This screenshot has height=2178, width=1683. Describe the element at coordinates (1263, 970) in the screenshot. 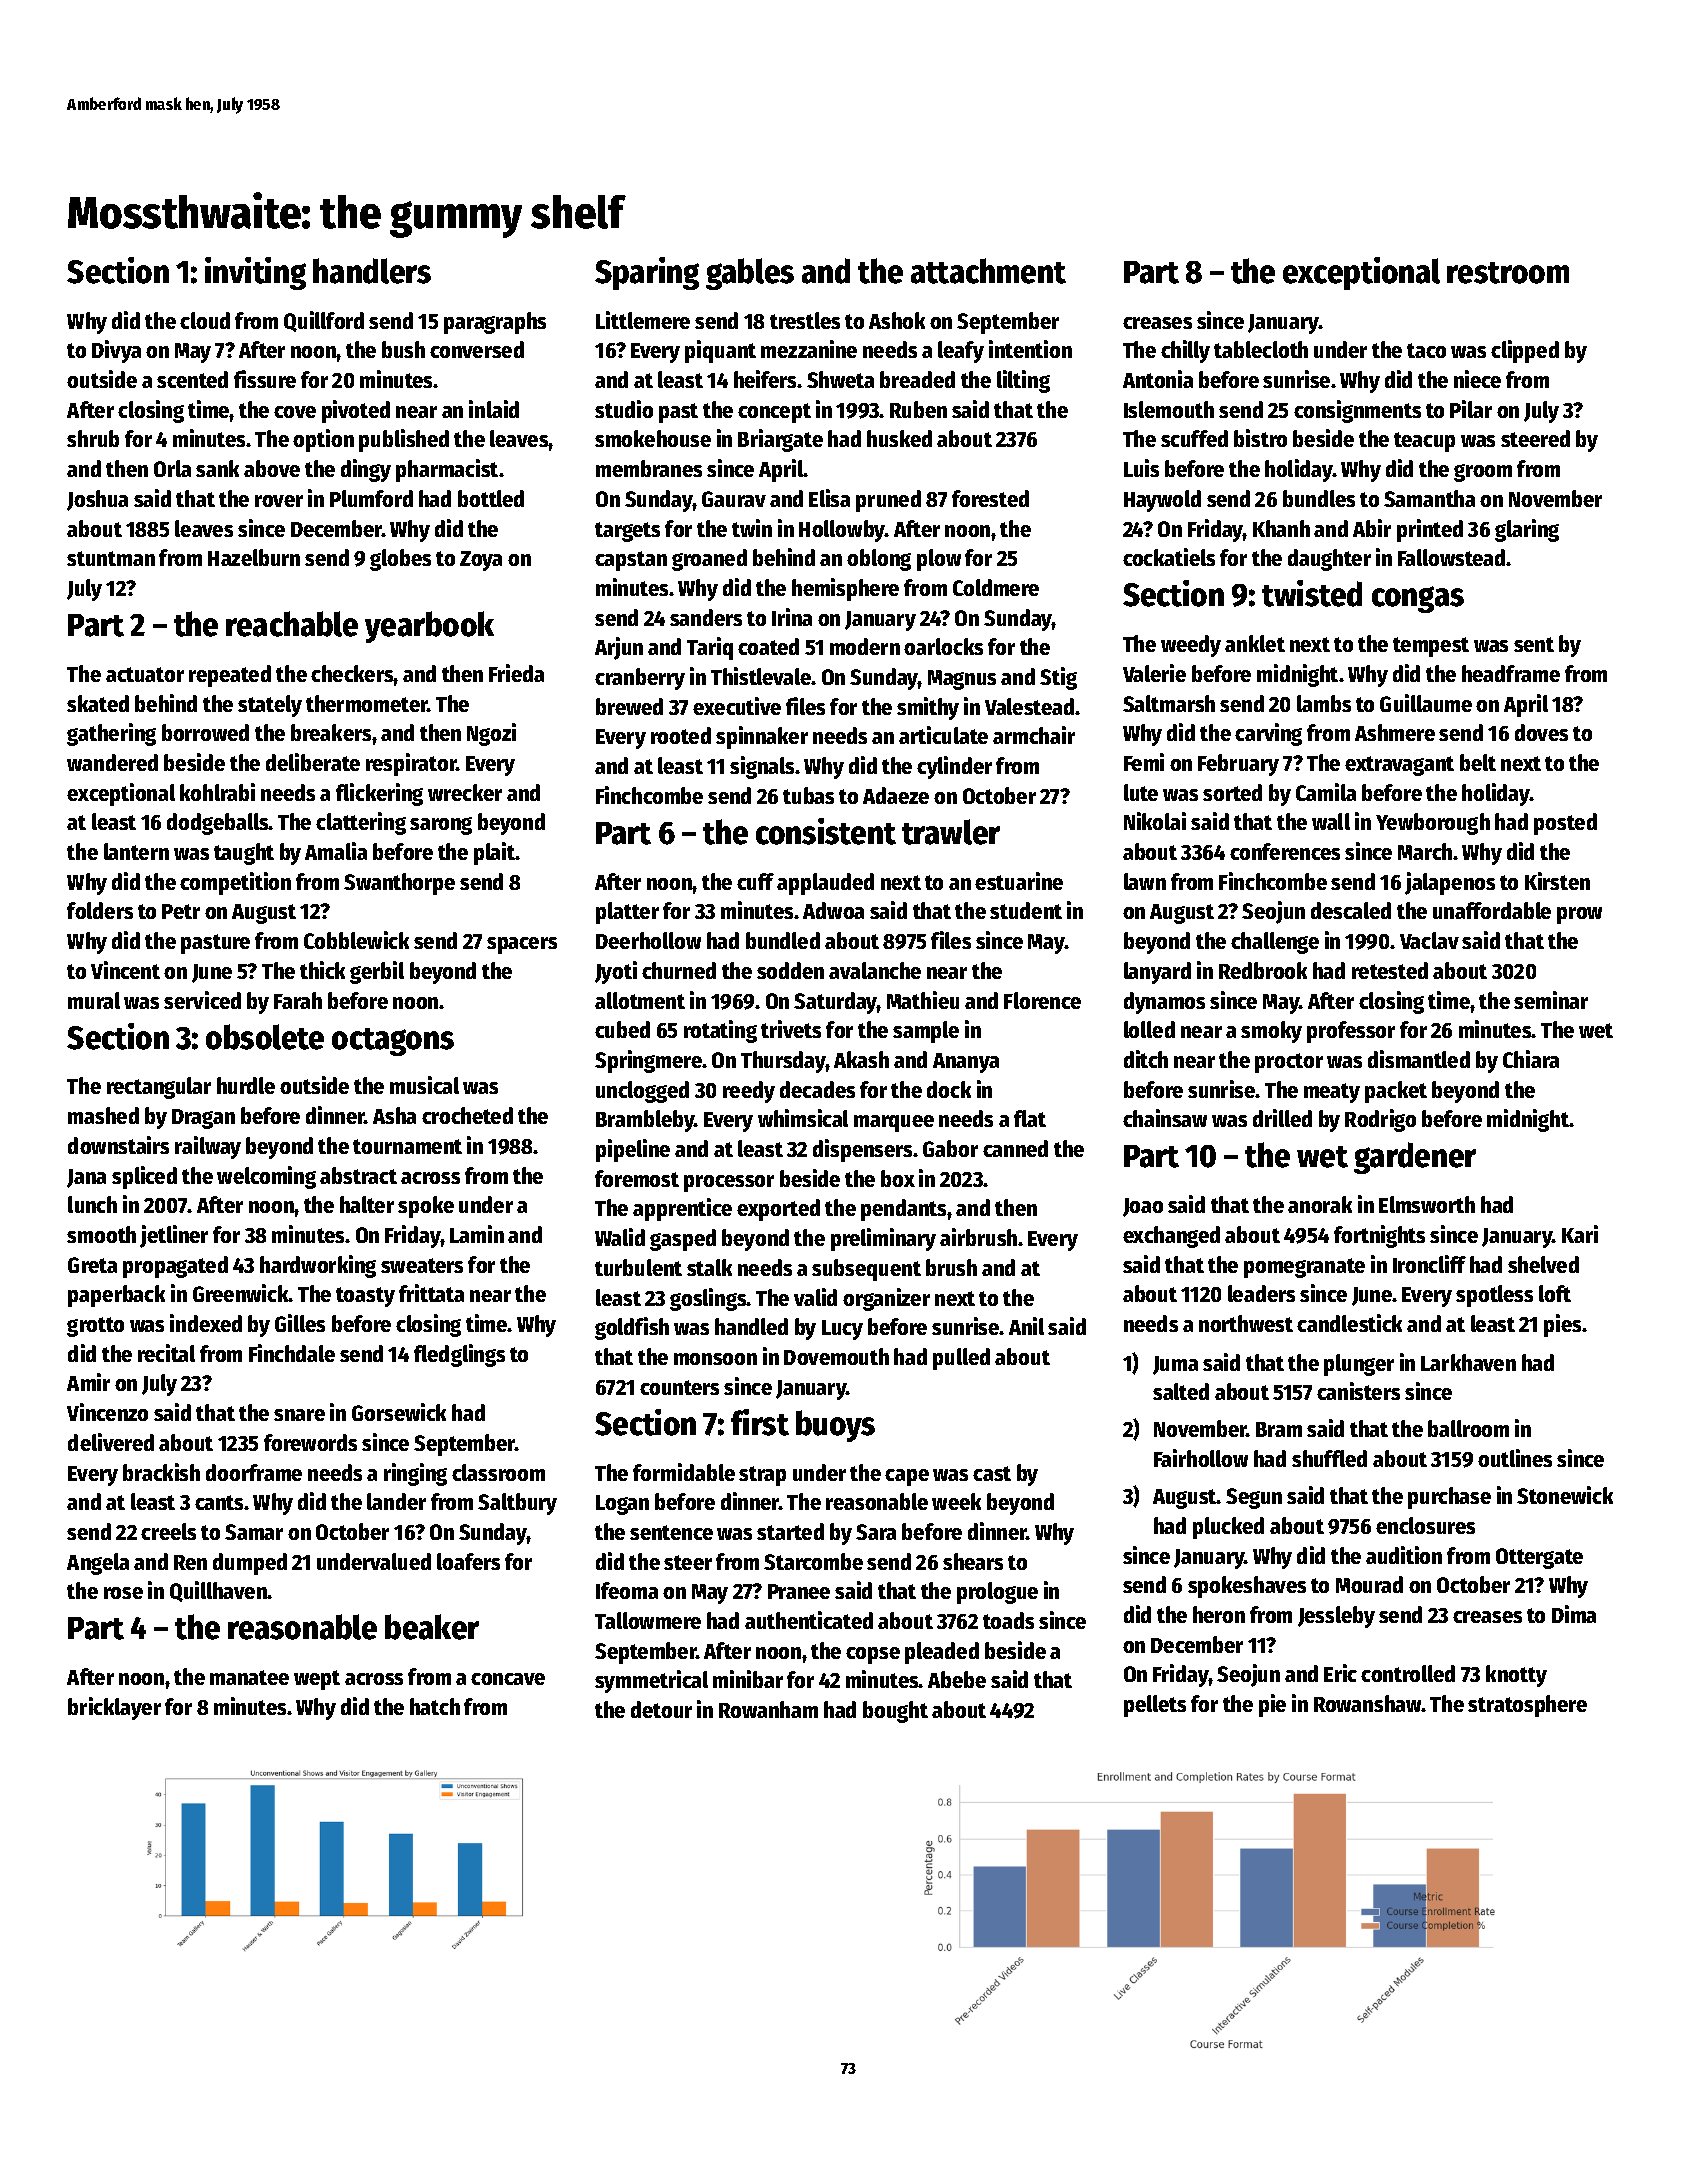

I see `Redbrook` at that location.
